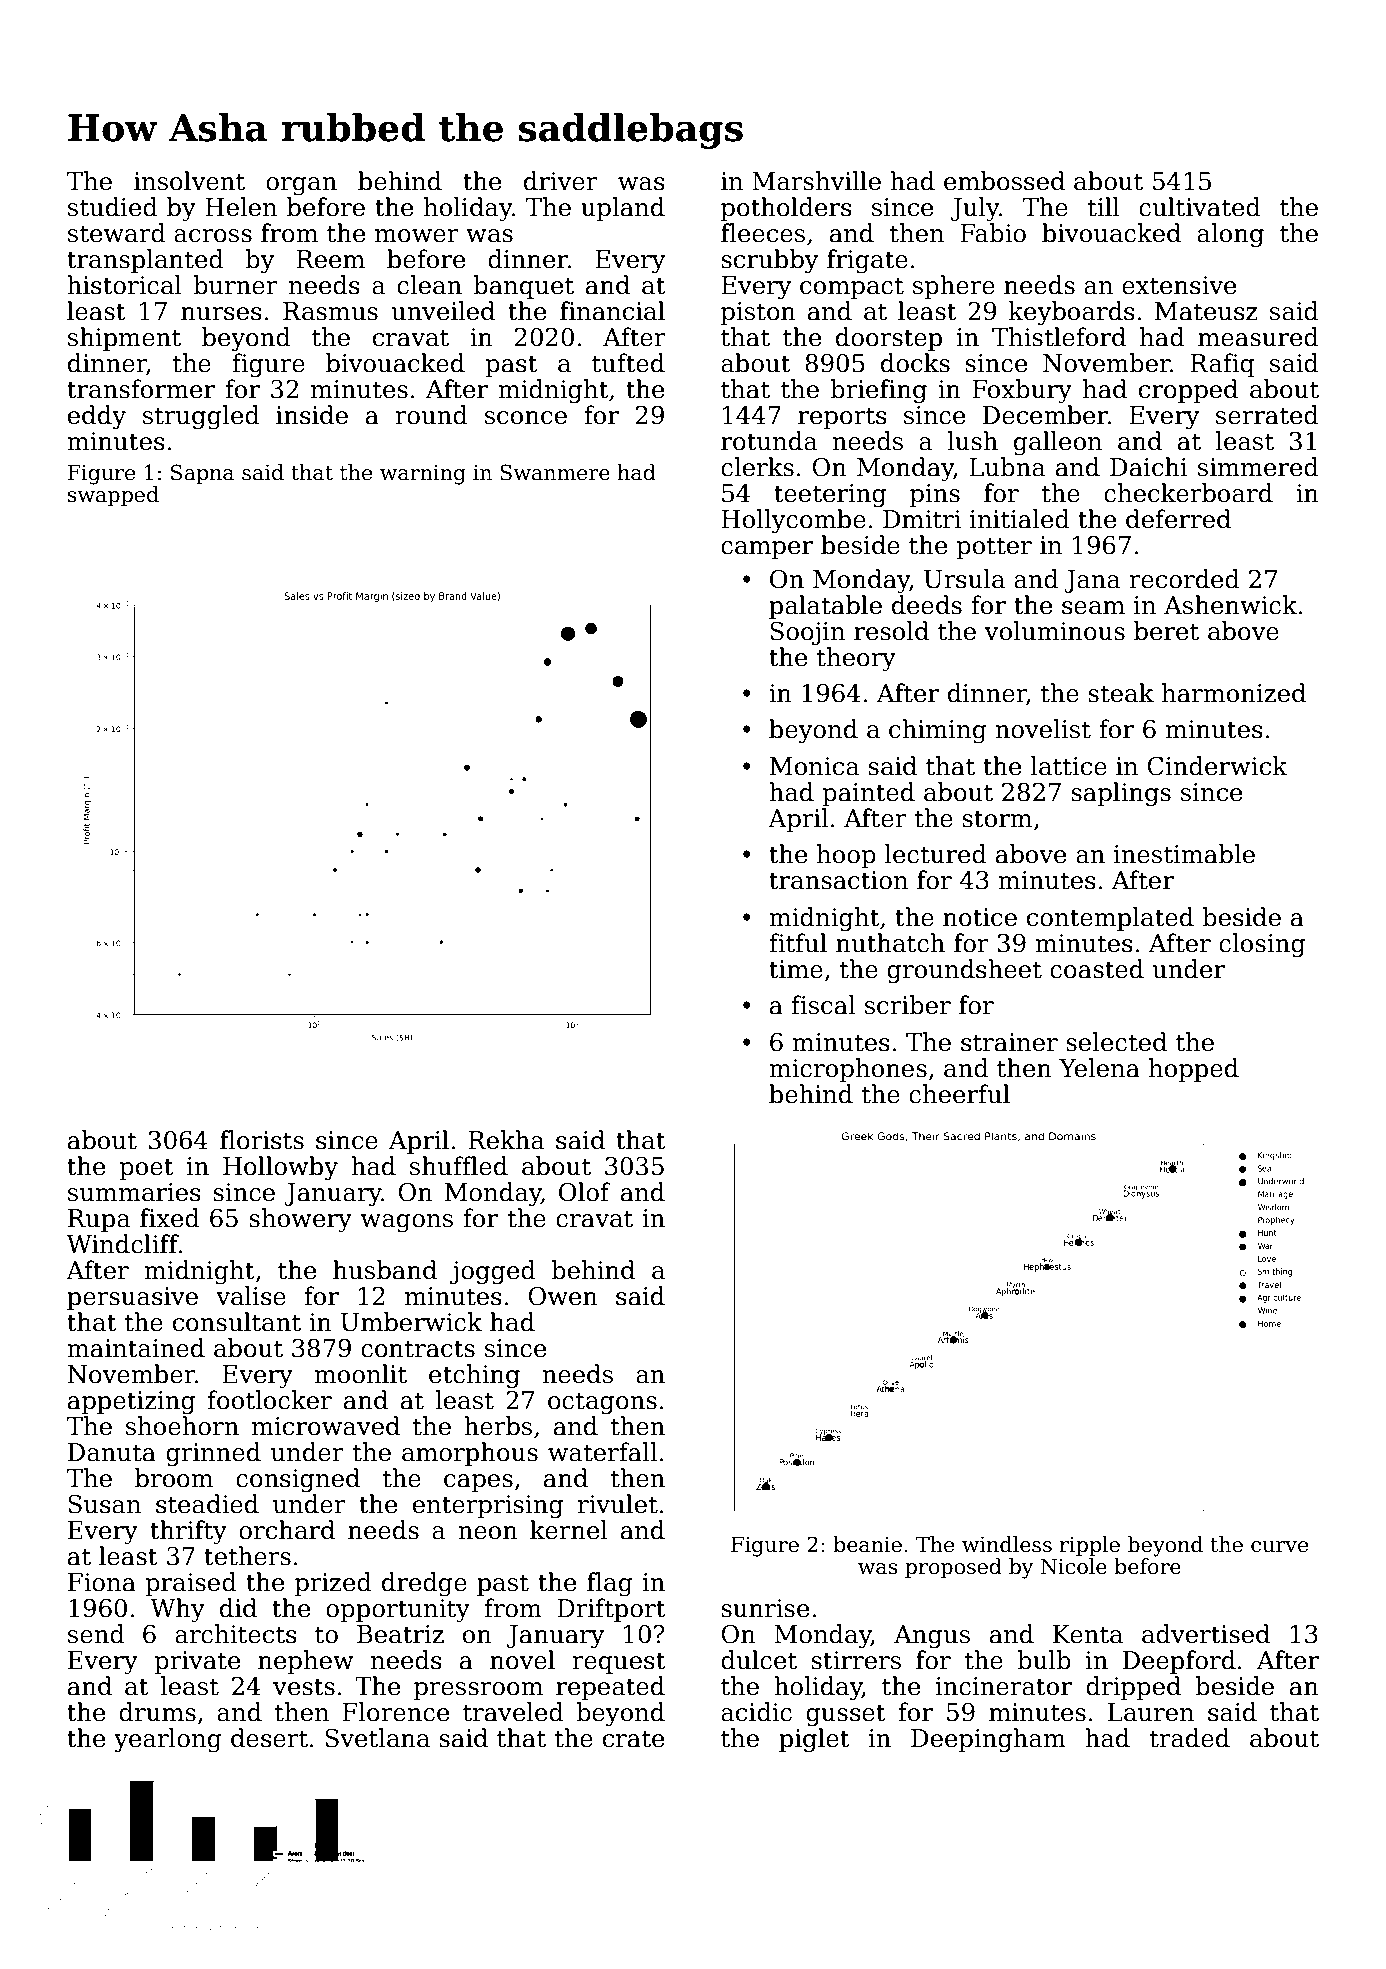 Image resolution: width=1386 pixels, height=1969 pixels. Describe the element at coordinates (1097, 969) in the document. I see `coasted` at that location.
